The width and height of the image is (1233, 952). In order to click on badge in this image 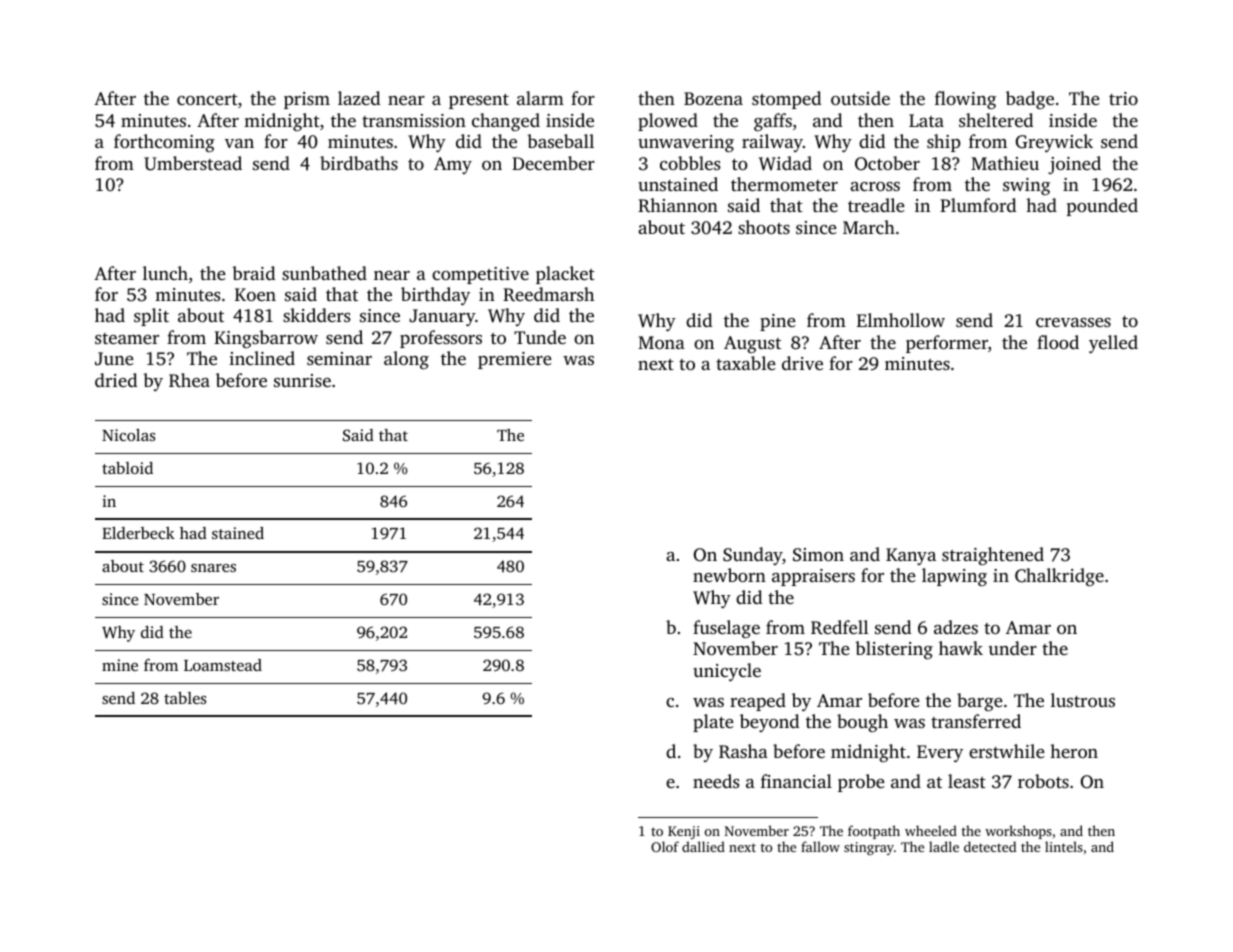, I will do `click(1030, 100)`.
